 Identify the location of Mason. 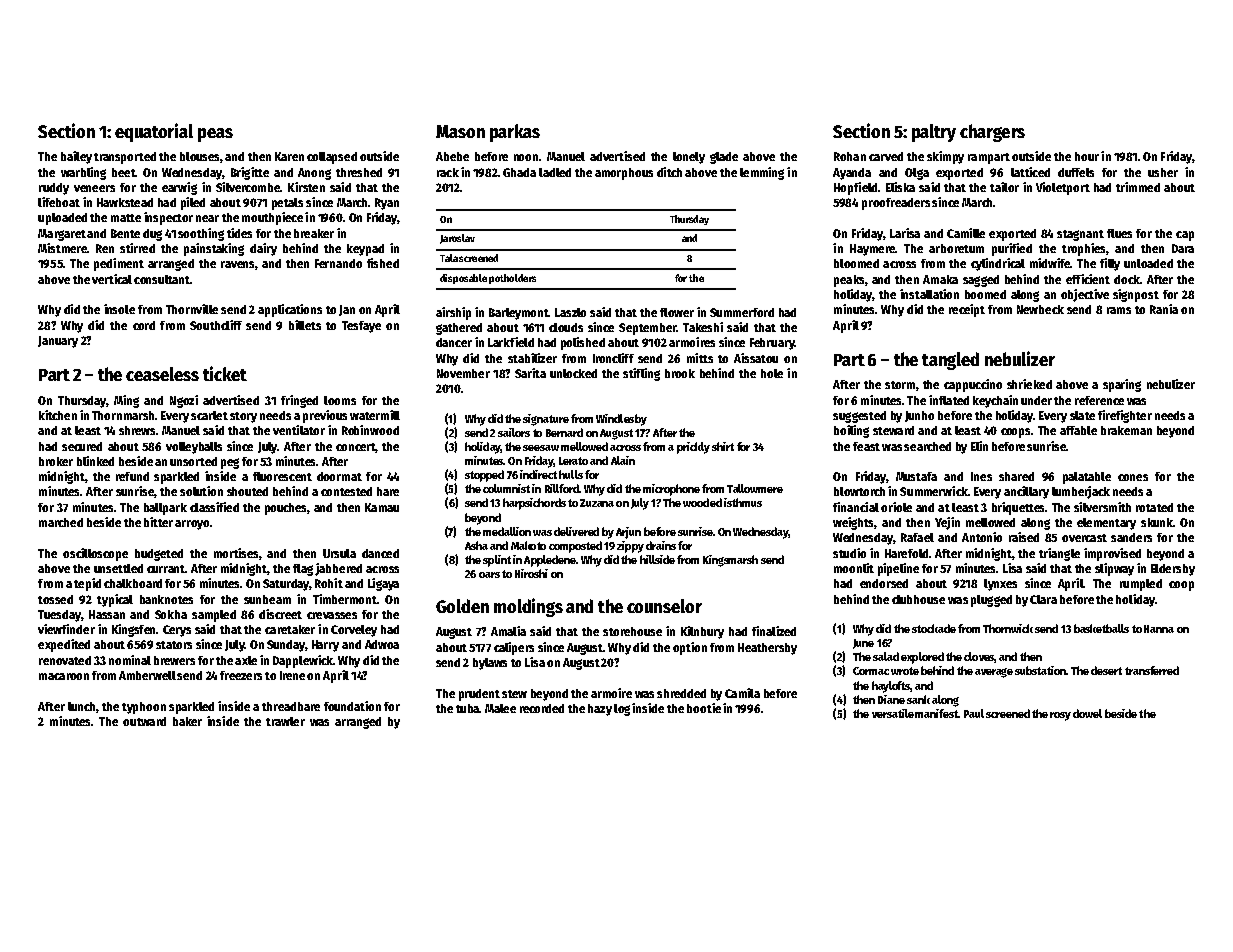
(460, 131).
